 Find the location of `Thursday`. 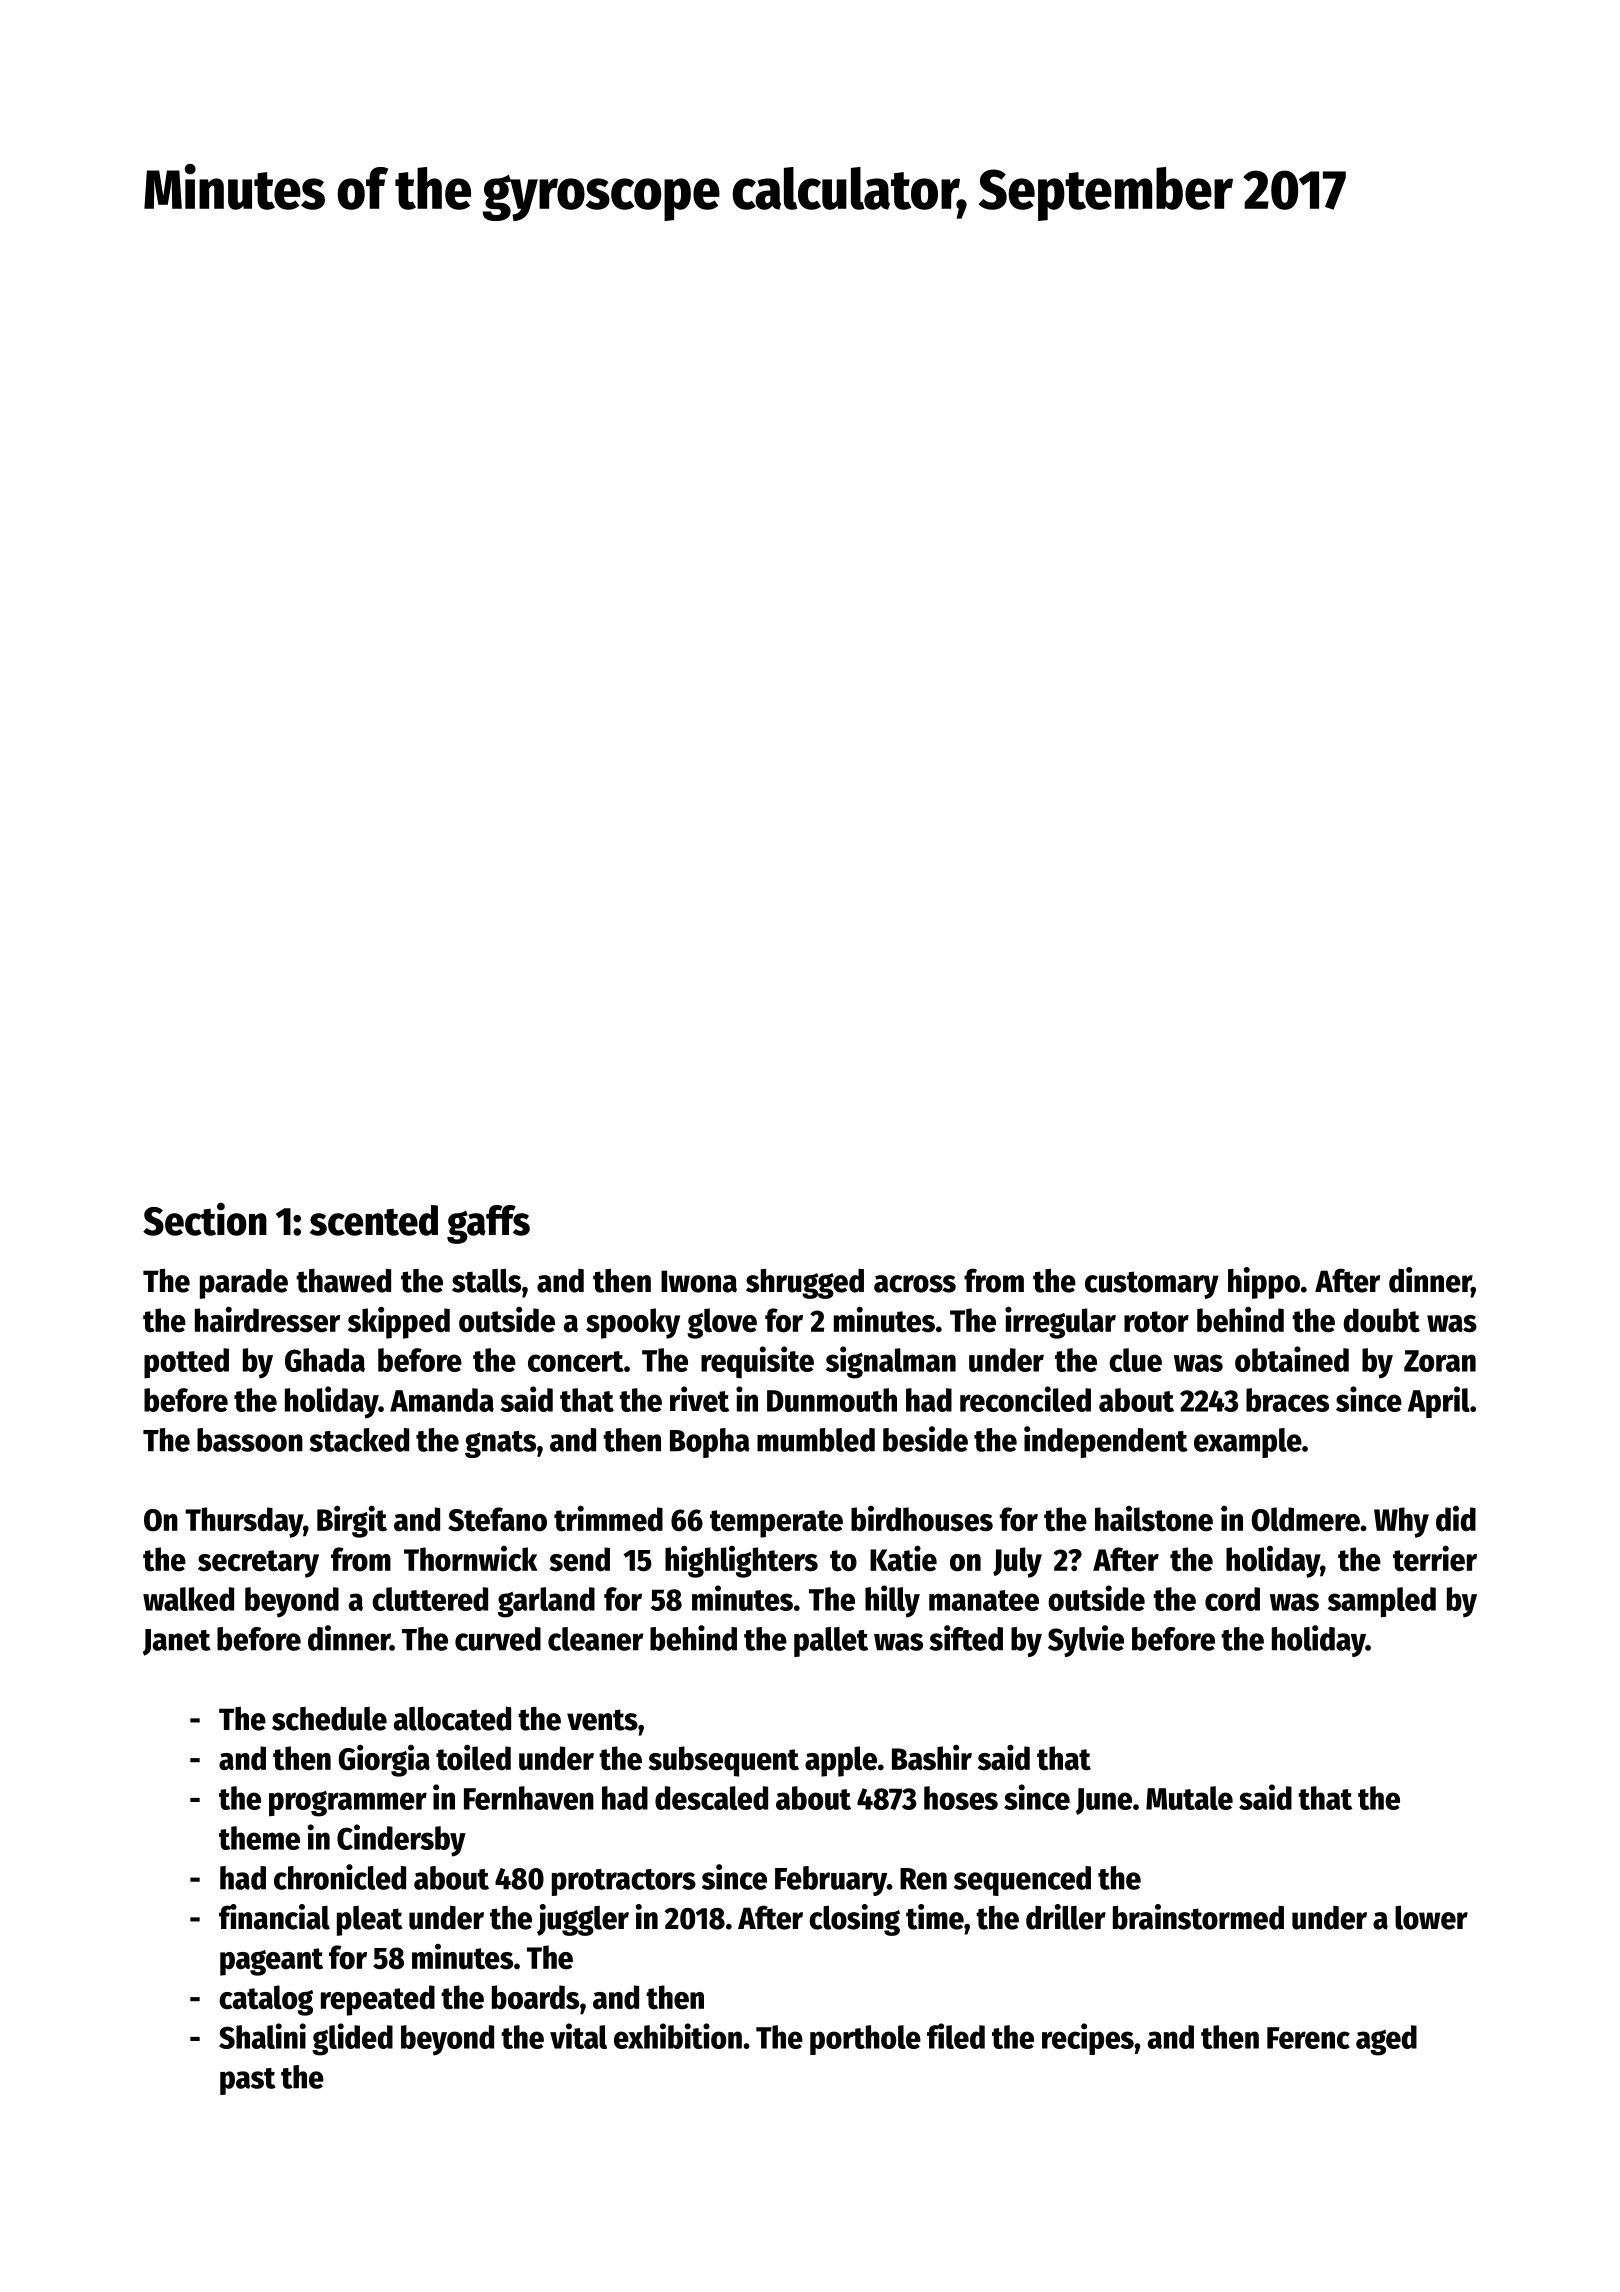

Thursday is located at coordinates (244, 1522).
